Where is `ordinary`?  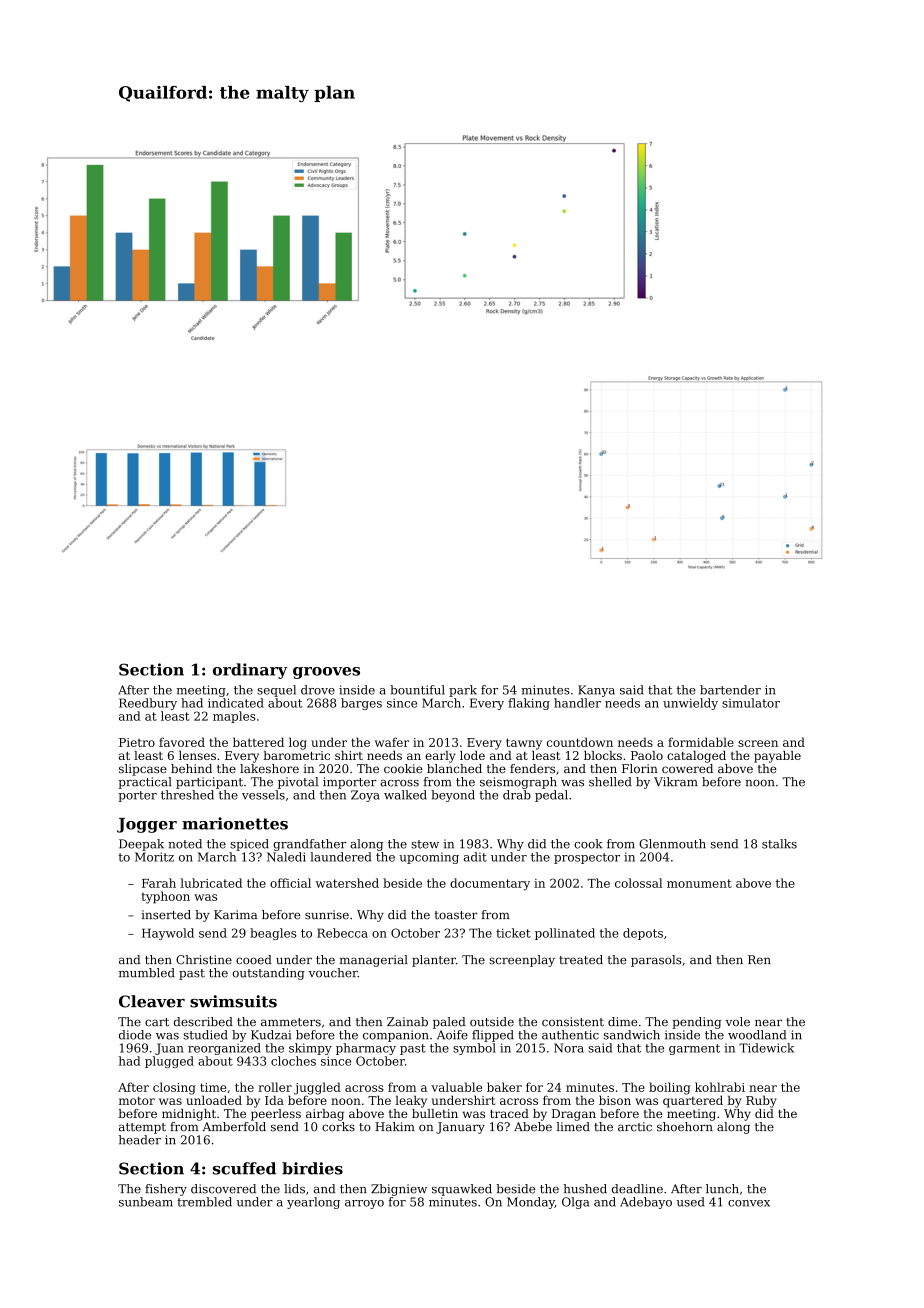 ordinary is located at coordinates (250, 671).
